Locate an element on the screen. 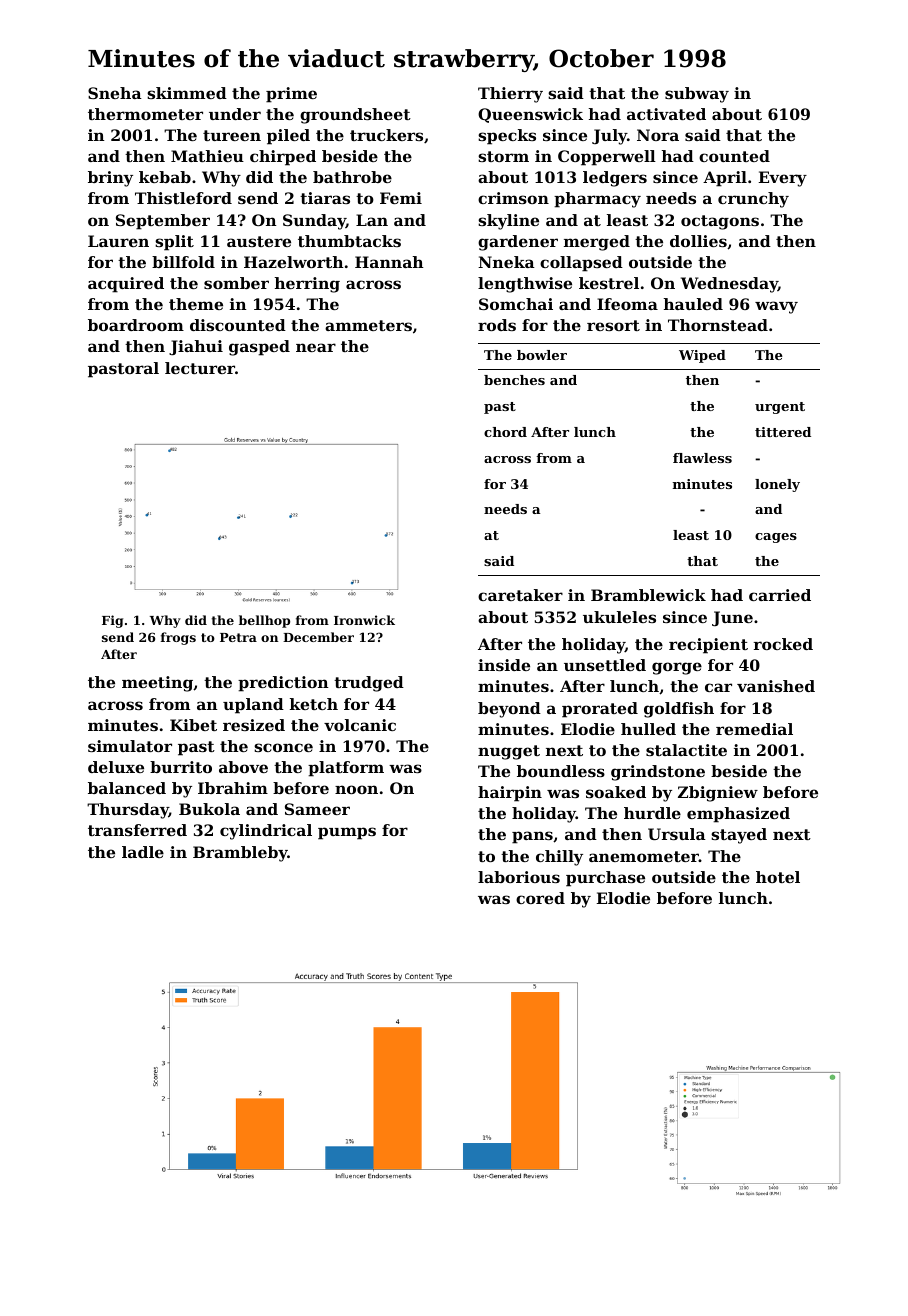 The width and height of the screenshot is (908, 1316). under is located at coordinates (235, 114).
